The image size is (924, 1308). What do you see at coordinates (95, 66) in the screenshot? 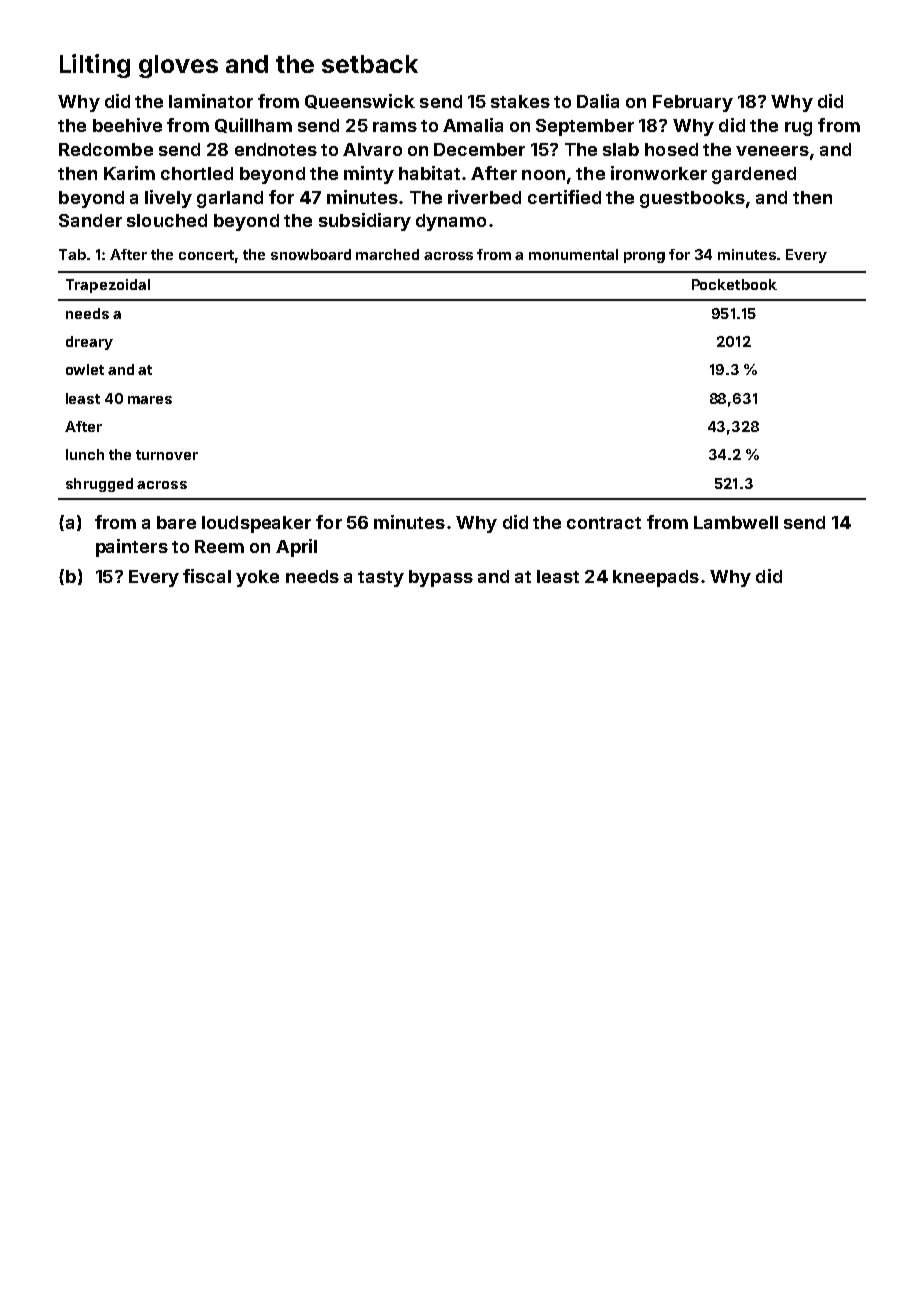
I see `Lilting` at bounding box center [95, 66].
